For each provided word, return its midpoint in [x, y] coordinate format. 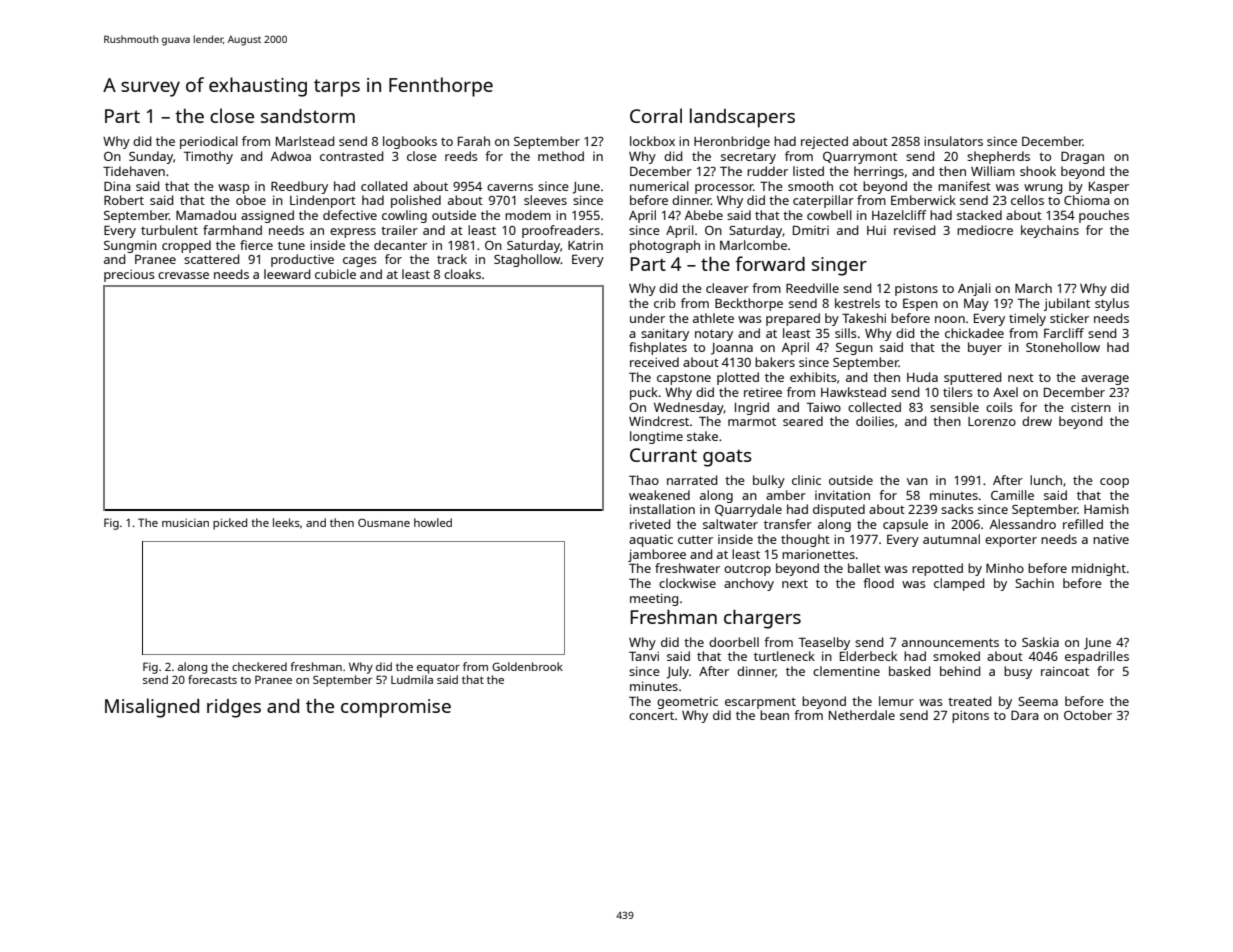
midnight [1099, 569]
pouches [1104, 216]
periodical [209, 142]
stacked [979, 215]
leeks [286, 522]
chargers [762, 619]
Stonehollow [1063, 347]
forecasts [212, 679]
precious [129, 275]
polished [416, 201]
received [654, 362]
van [917, 481]
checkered [259, 666]
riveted [650, 524]
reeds [461, 156]
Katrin [585, 245]
